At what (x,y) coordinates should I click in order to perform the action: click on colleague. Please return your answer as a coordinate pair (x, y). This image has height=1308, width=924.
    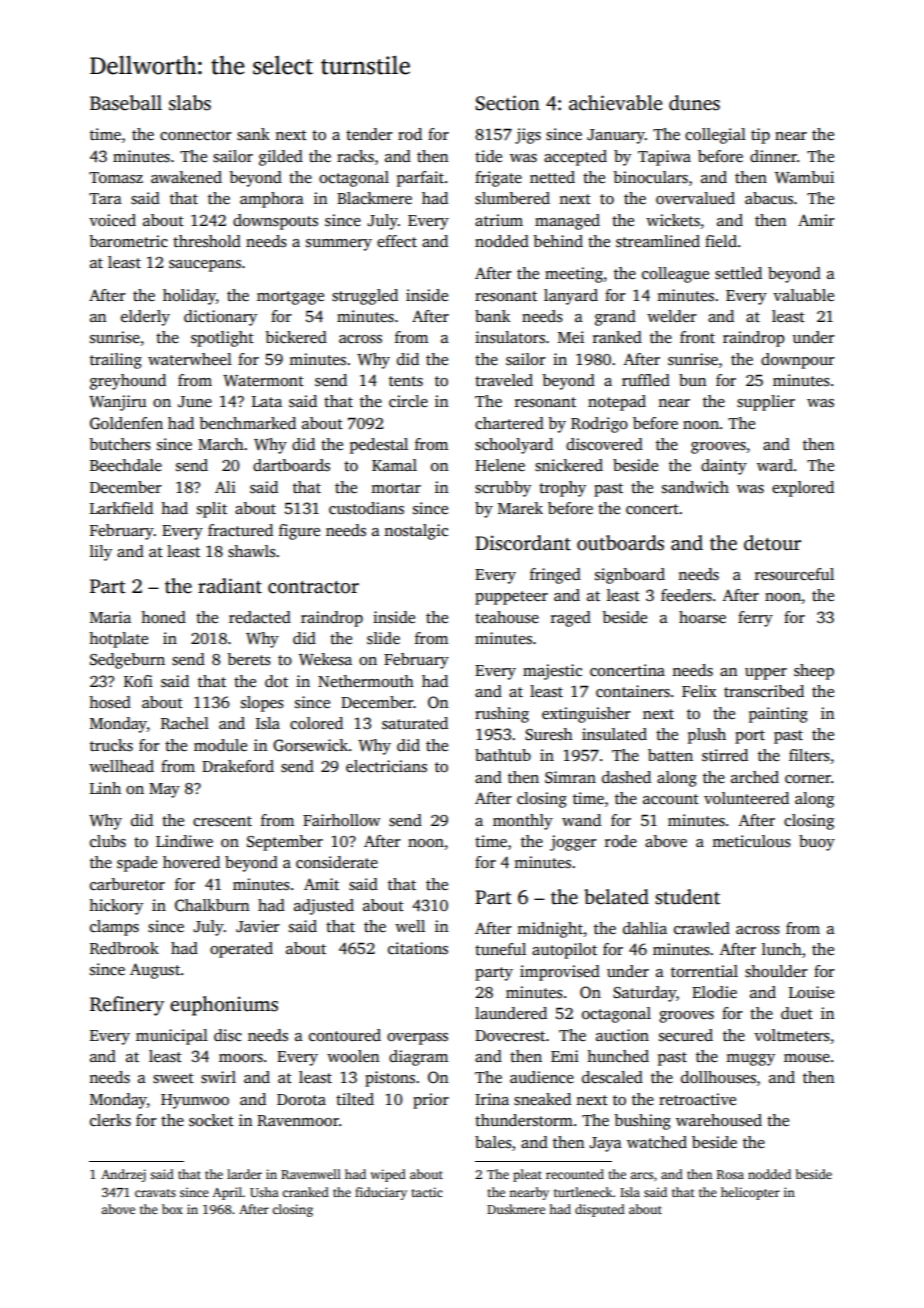
    Looking at the image, I should click on (675, 275).
